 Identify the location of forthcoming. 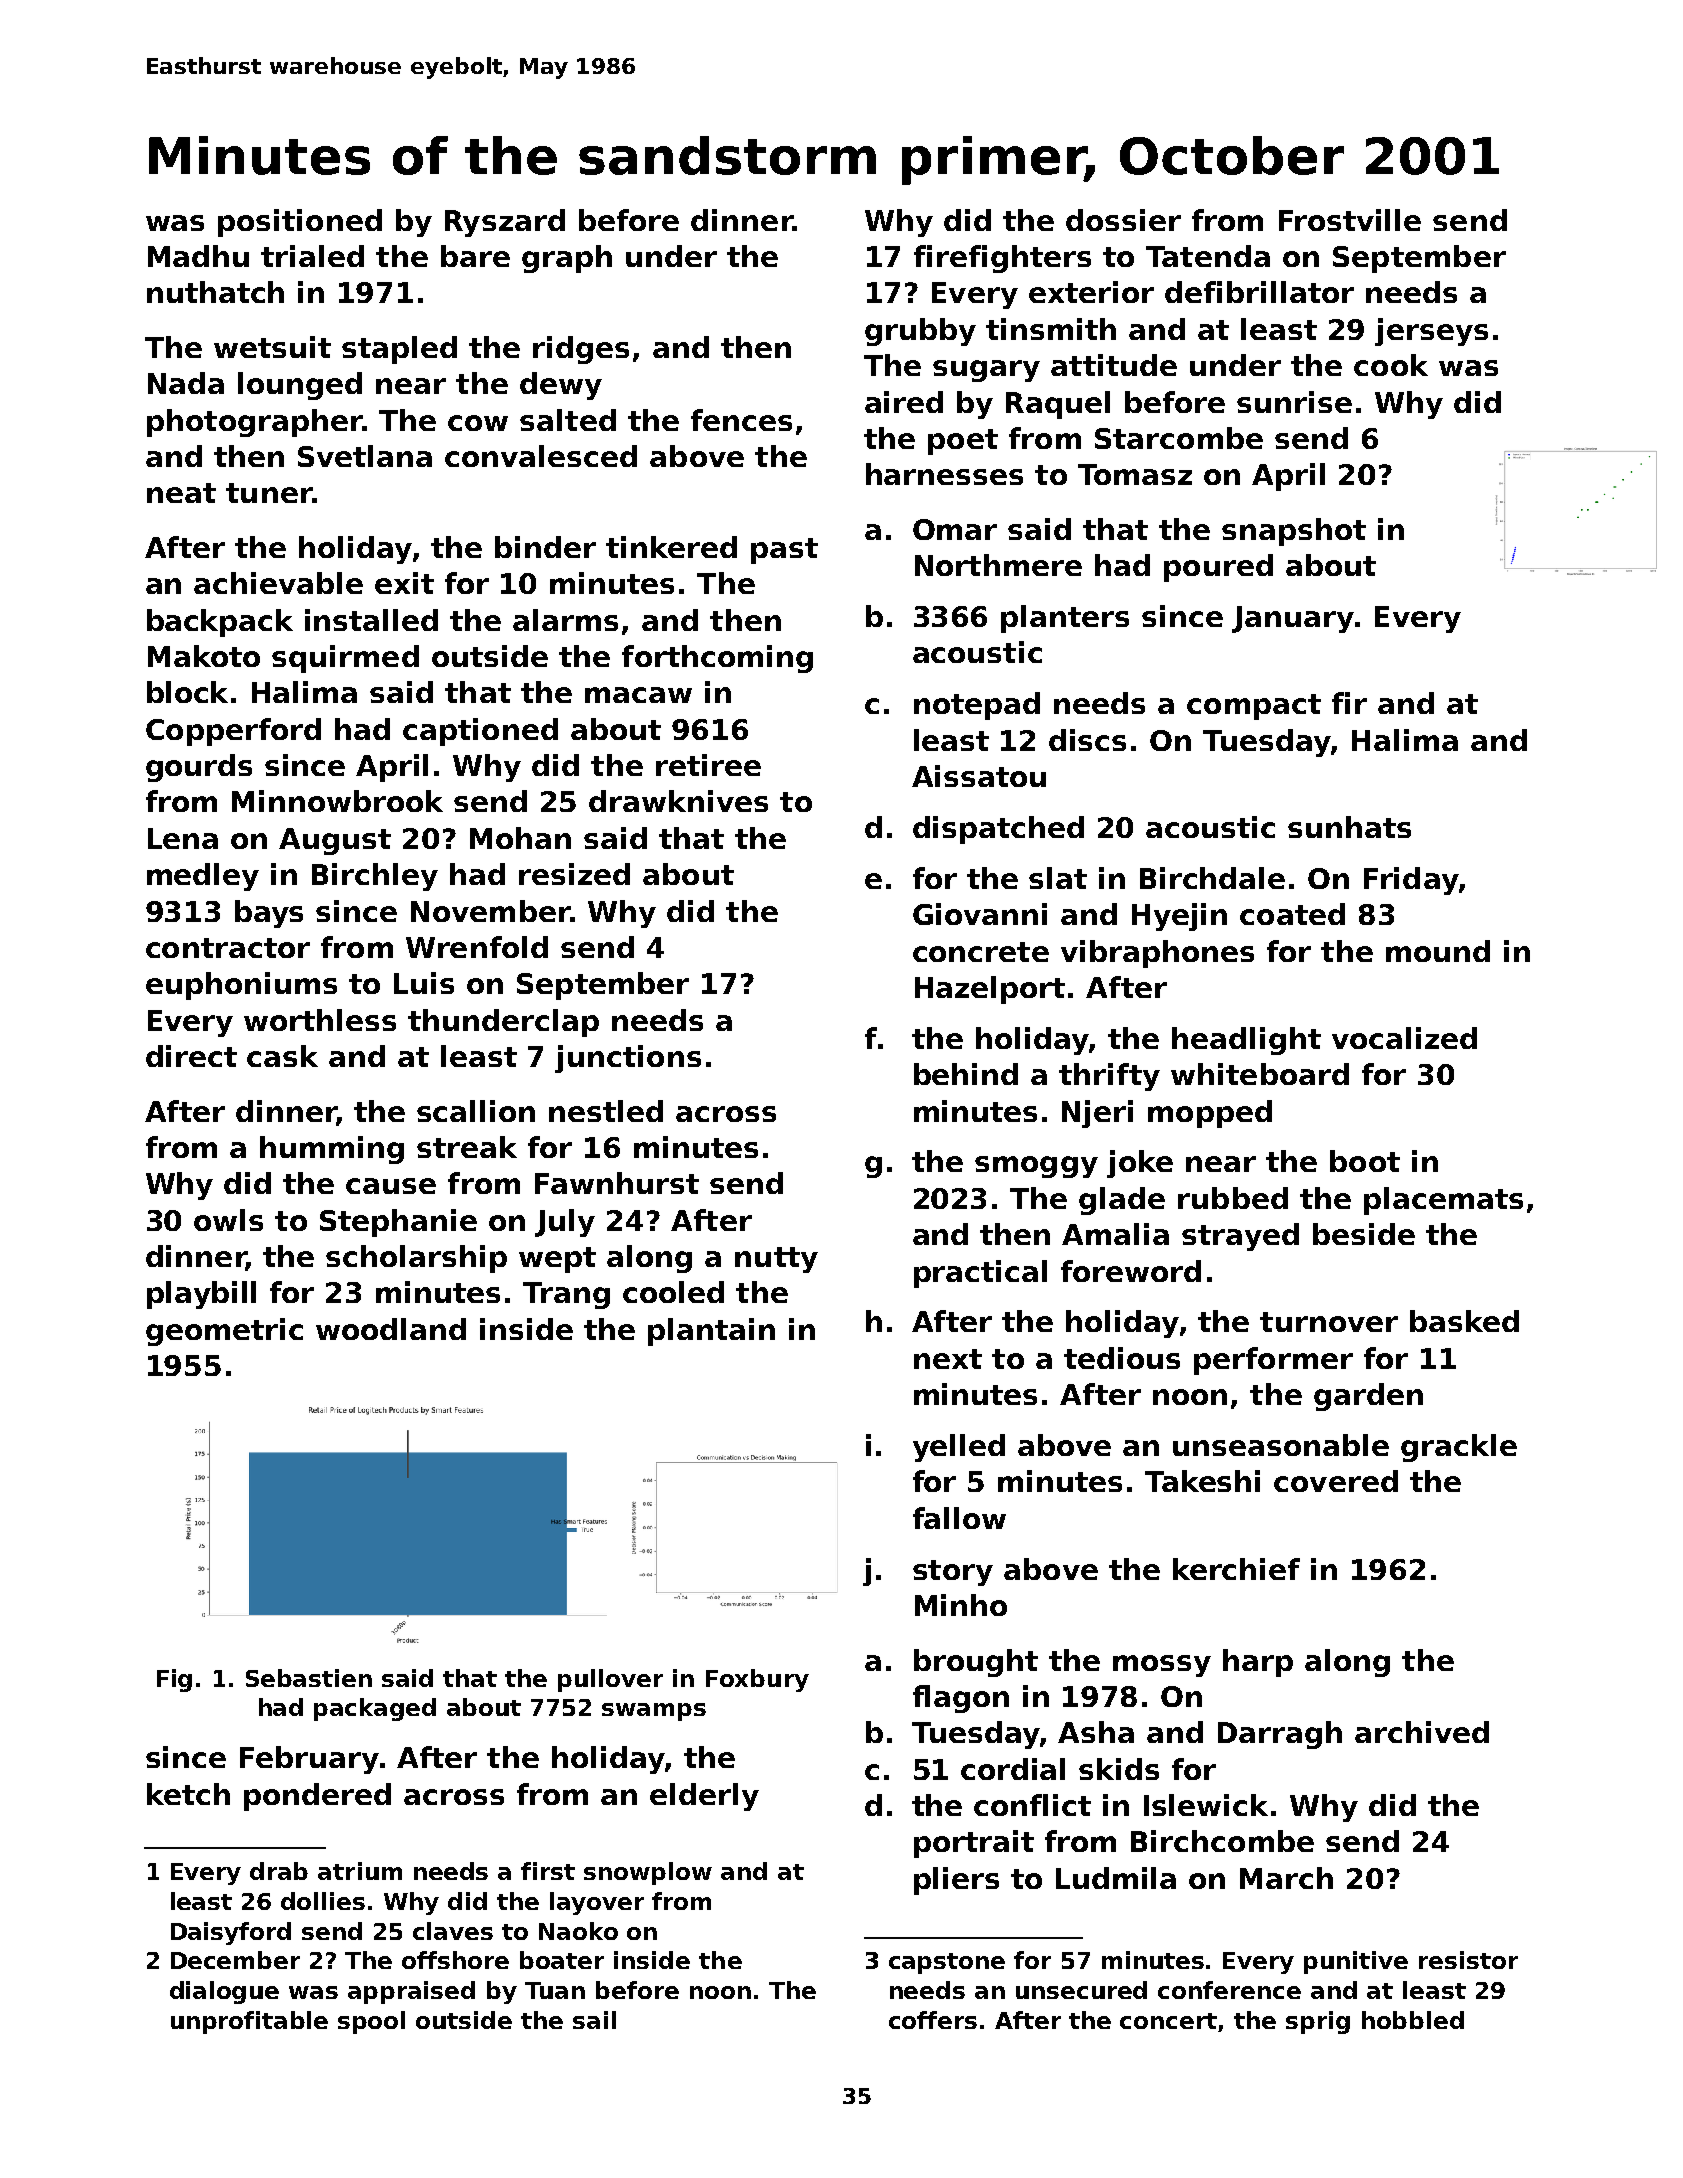
(717, 659).
